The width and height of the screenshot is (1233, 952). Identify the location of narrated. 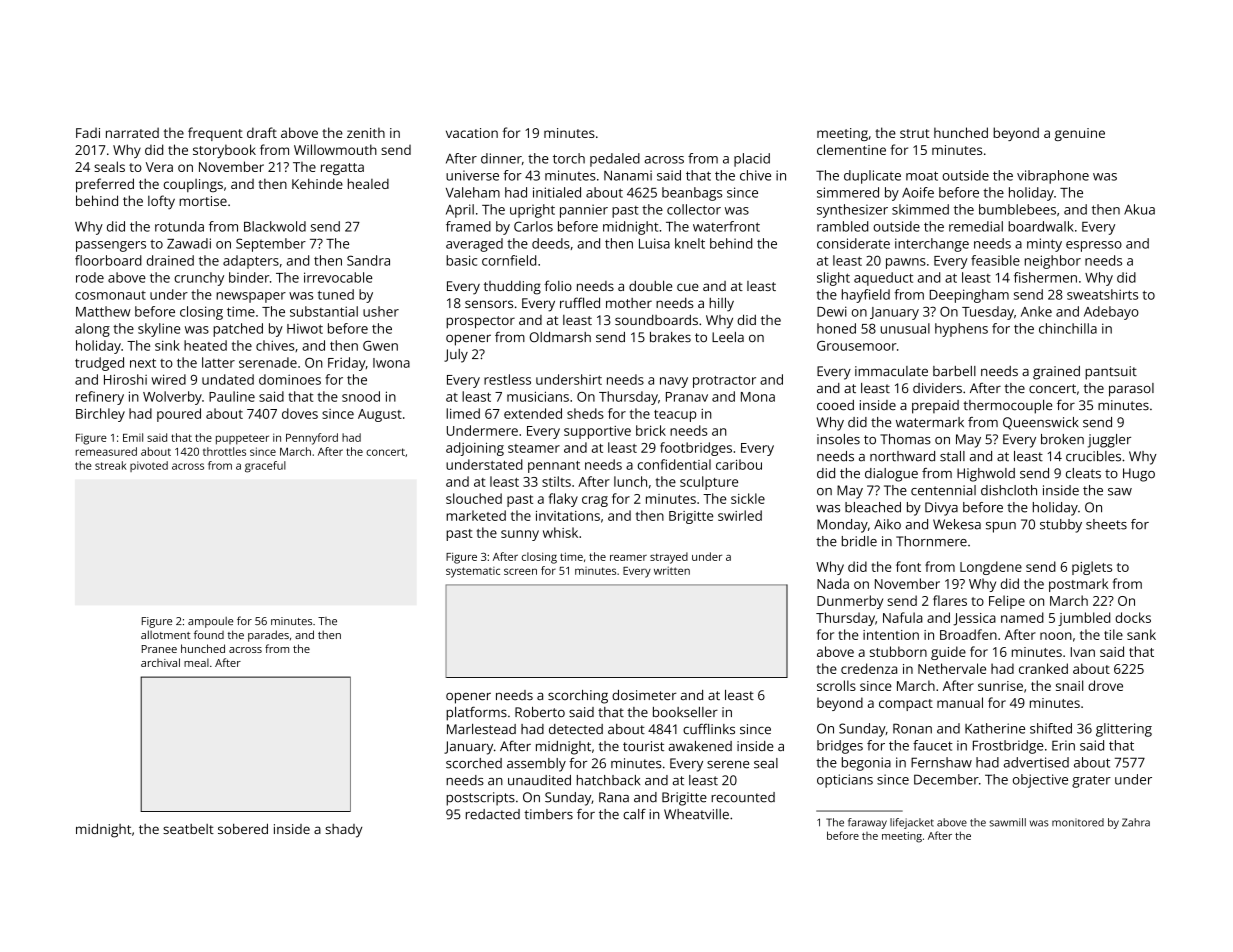
(132, 132).
